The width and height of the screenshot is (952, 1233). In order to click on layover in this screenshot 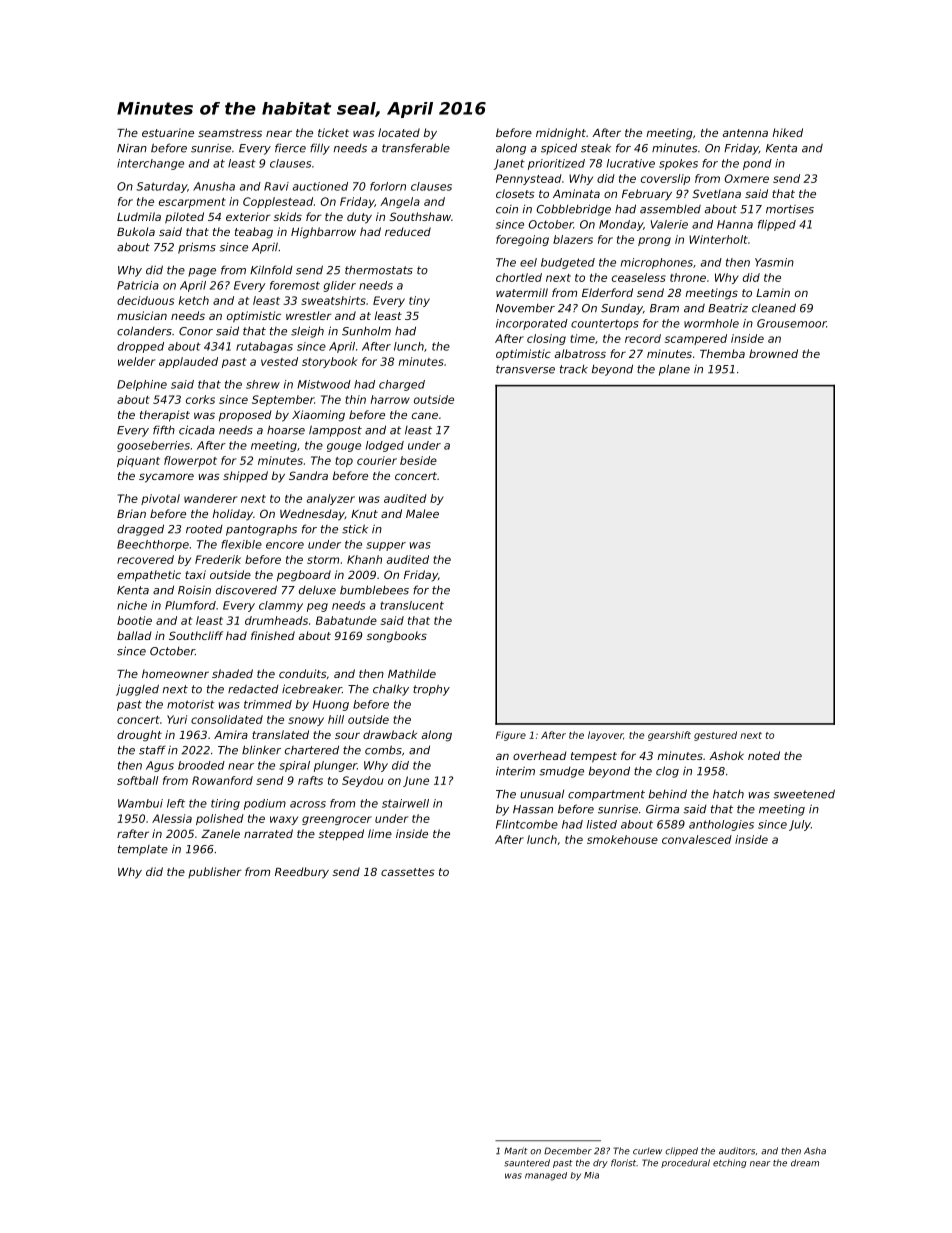, I will do `click(605, 736)`.
